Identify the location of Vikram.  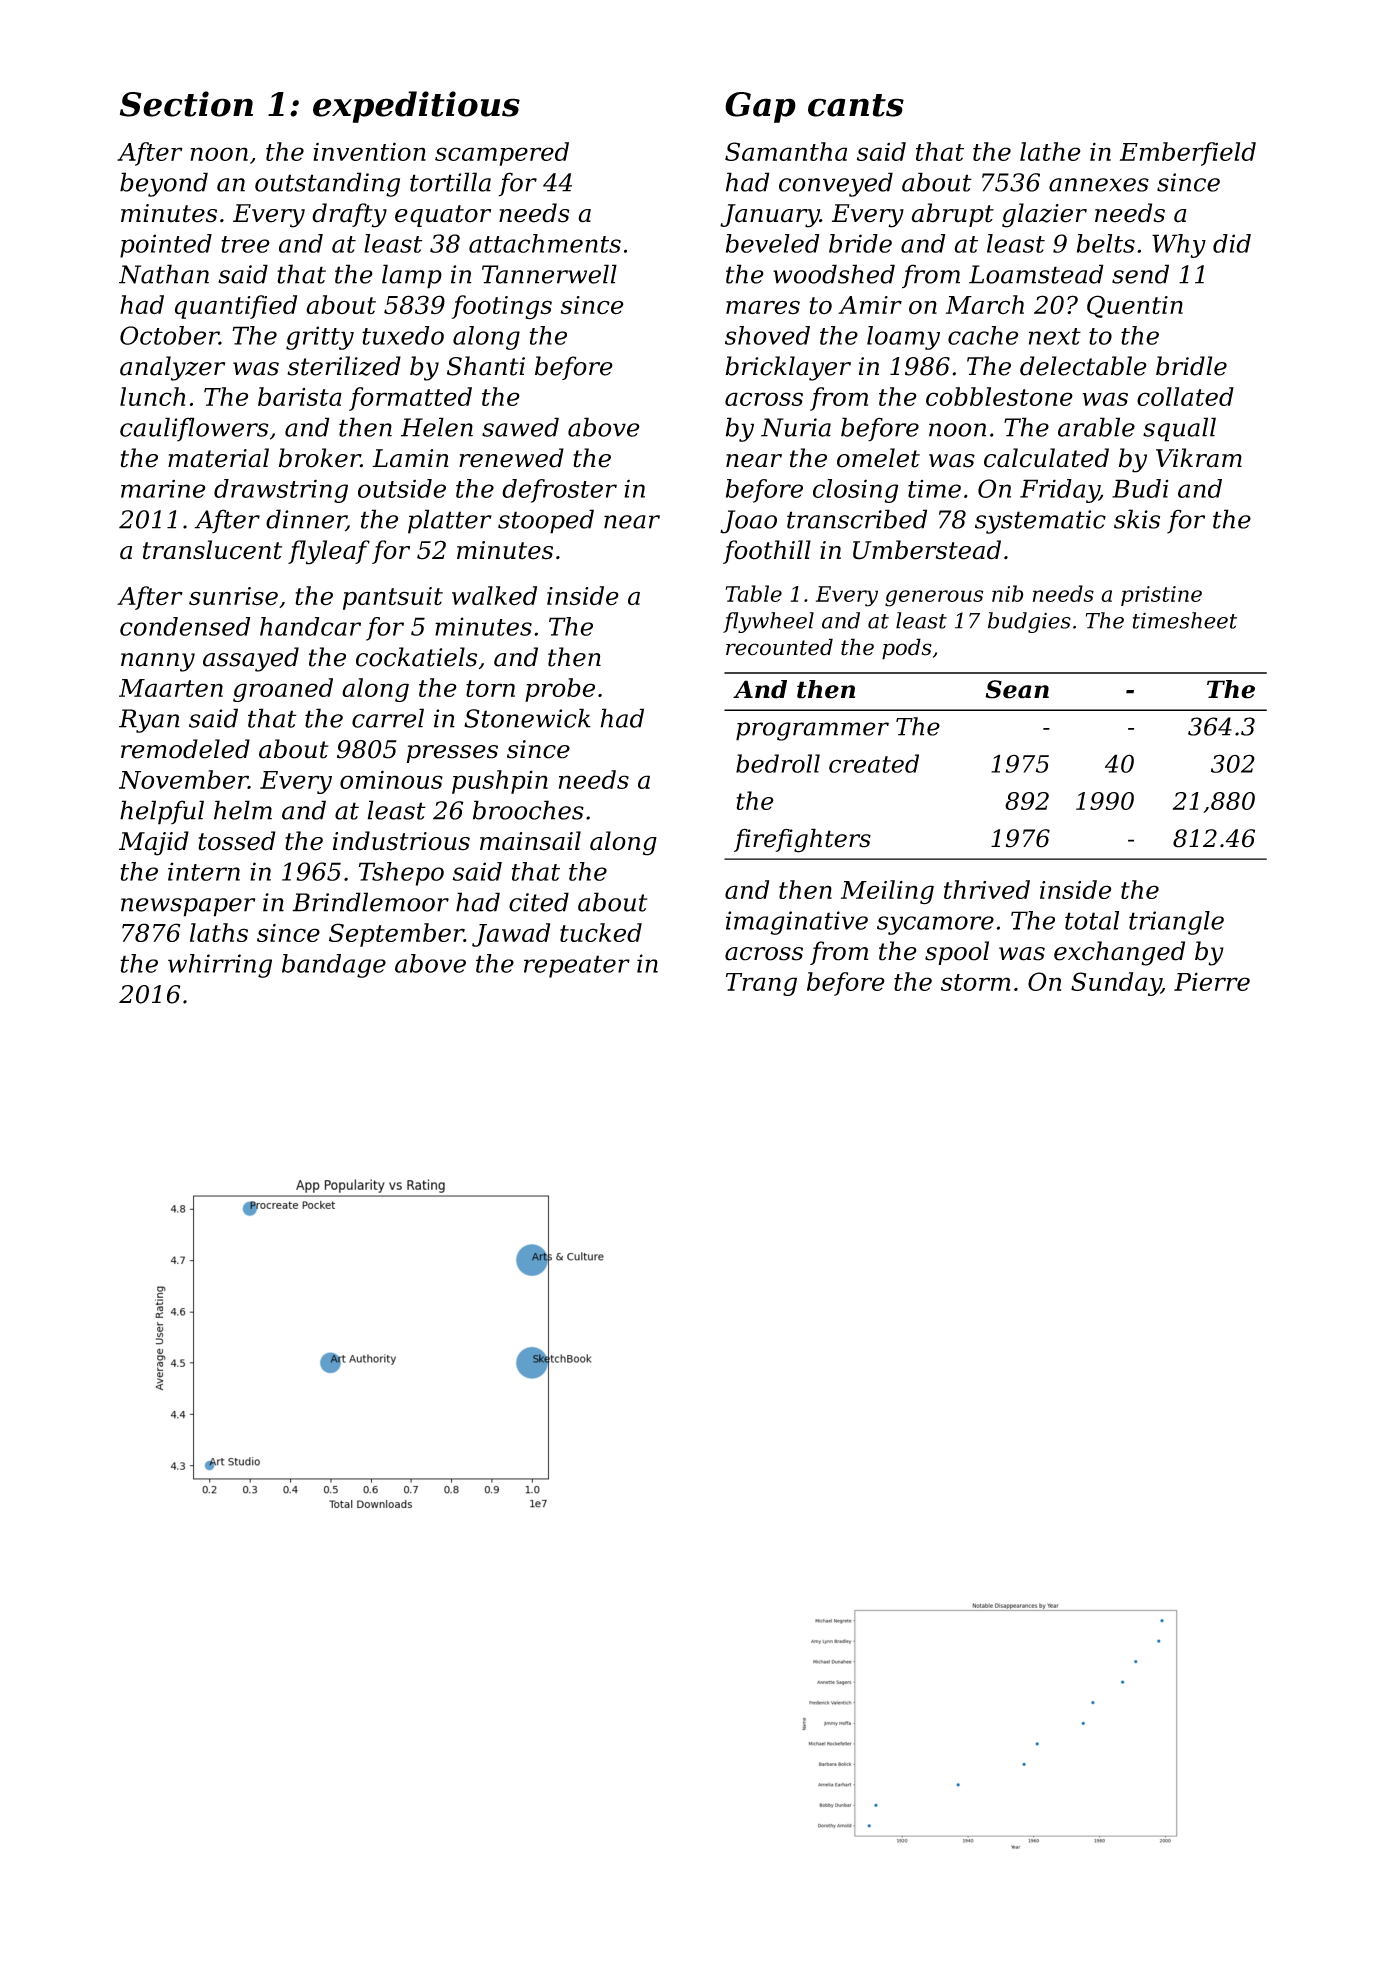
(1199, 458).
